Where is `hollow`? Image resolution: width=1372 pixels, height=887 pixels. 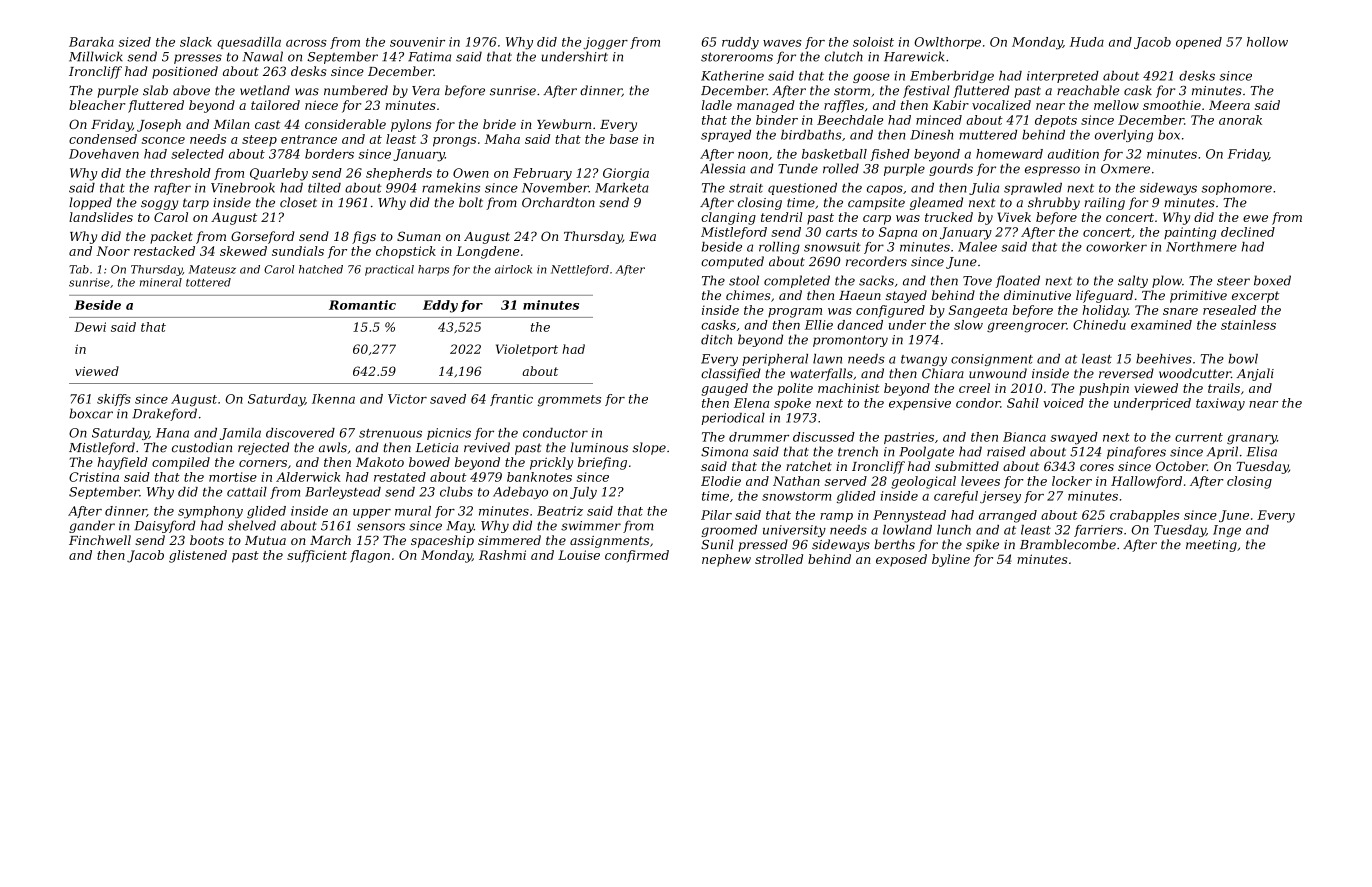 hollow is located at coordinates (1267, 42).
